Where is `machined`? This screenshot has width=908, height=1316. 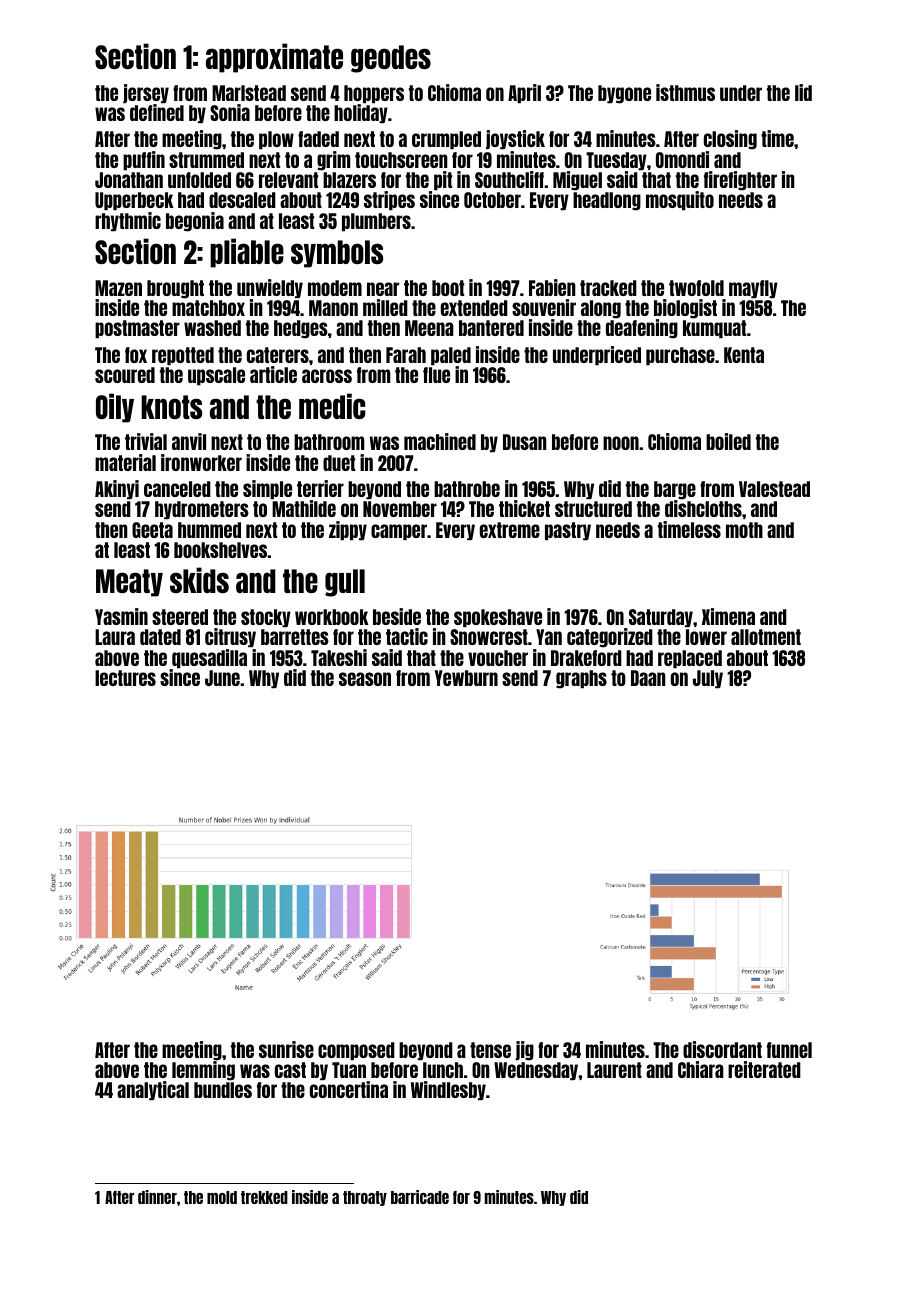 machined is located at coordinates (440, 441).
